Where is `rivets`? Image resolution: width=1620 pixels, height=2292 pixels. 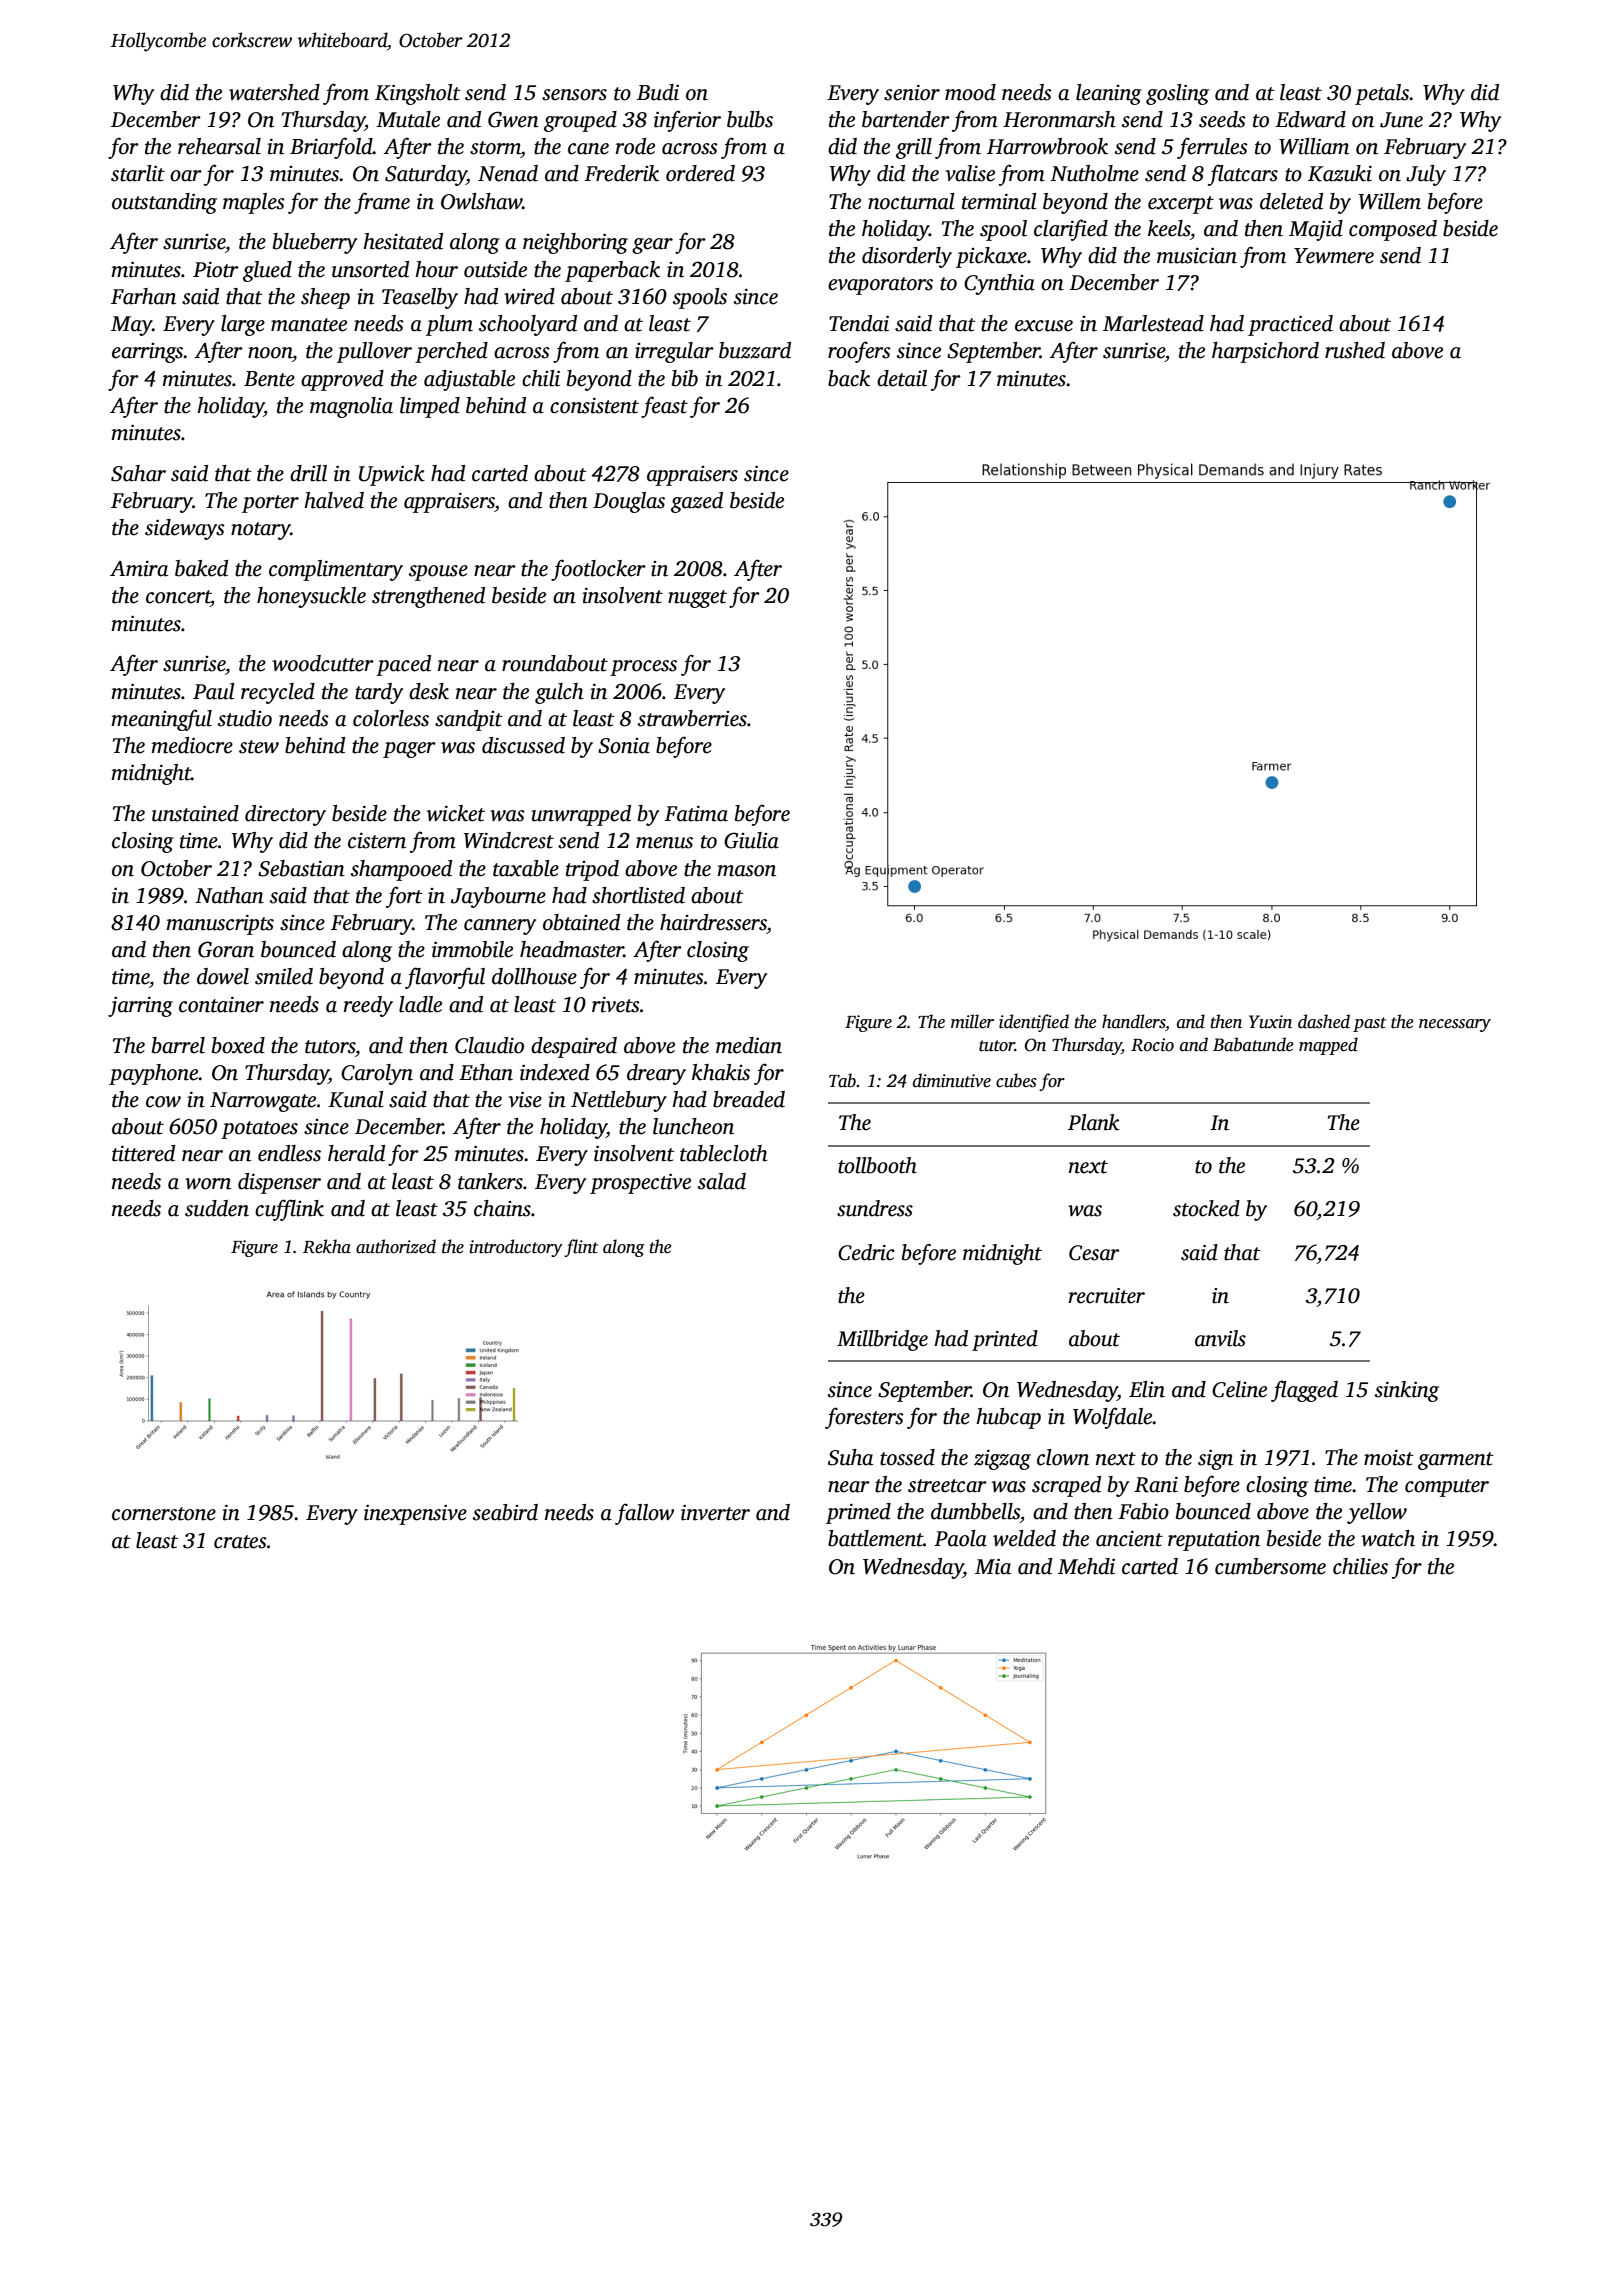 rivets is located at coordinates (616, 1004).
